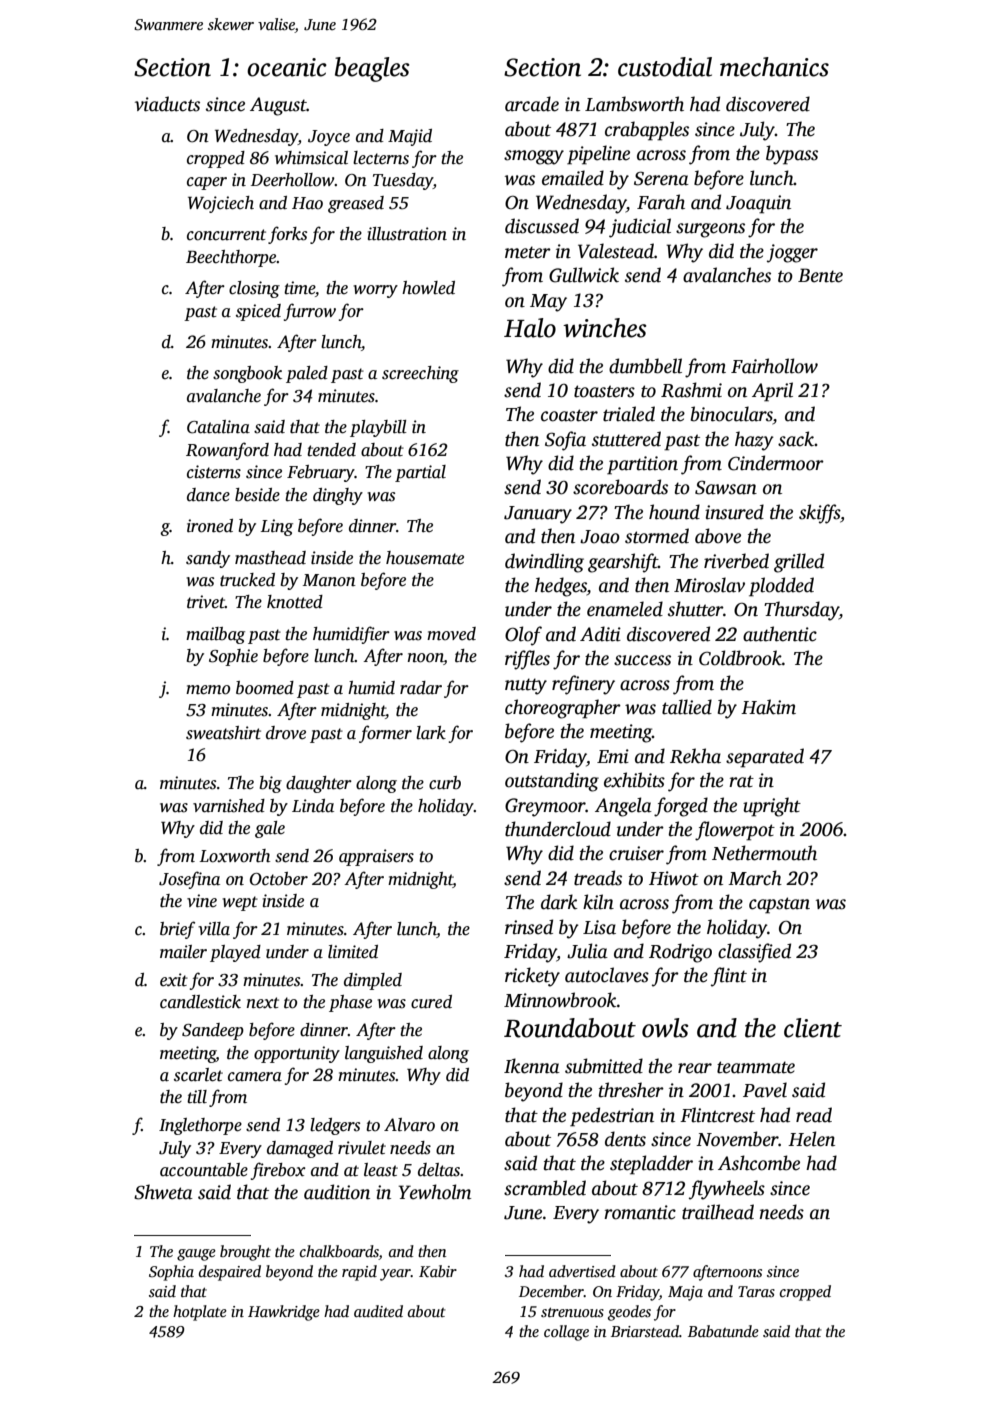  I want to click on coaster, so click(569, 415).
